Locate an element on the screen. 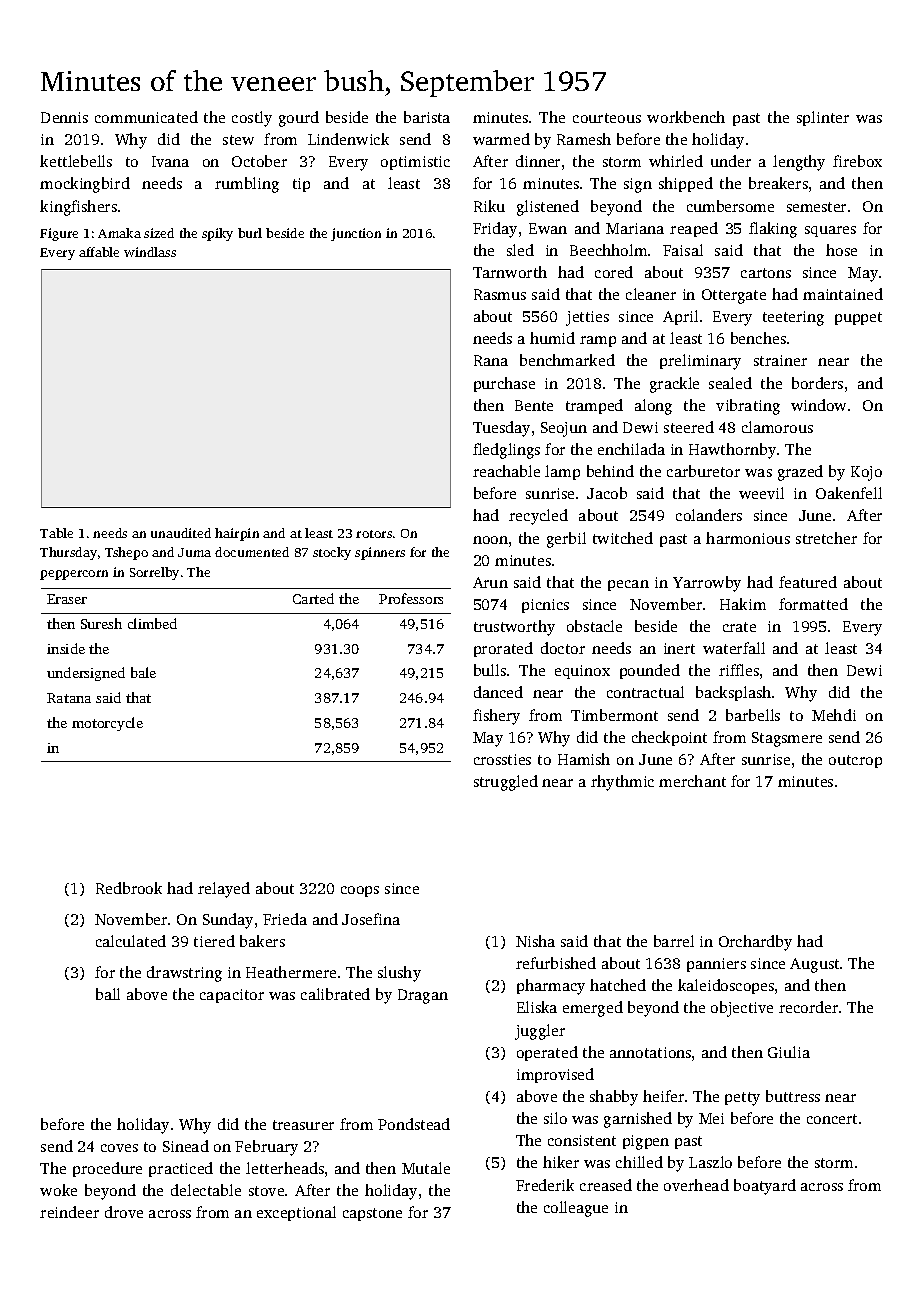 The height and width of the screenshot is (1308, 924). Mutale is located at coordinates (426, 1168).
